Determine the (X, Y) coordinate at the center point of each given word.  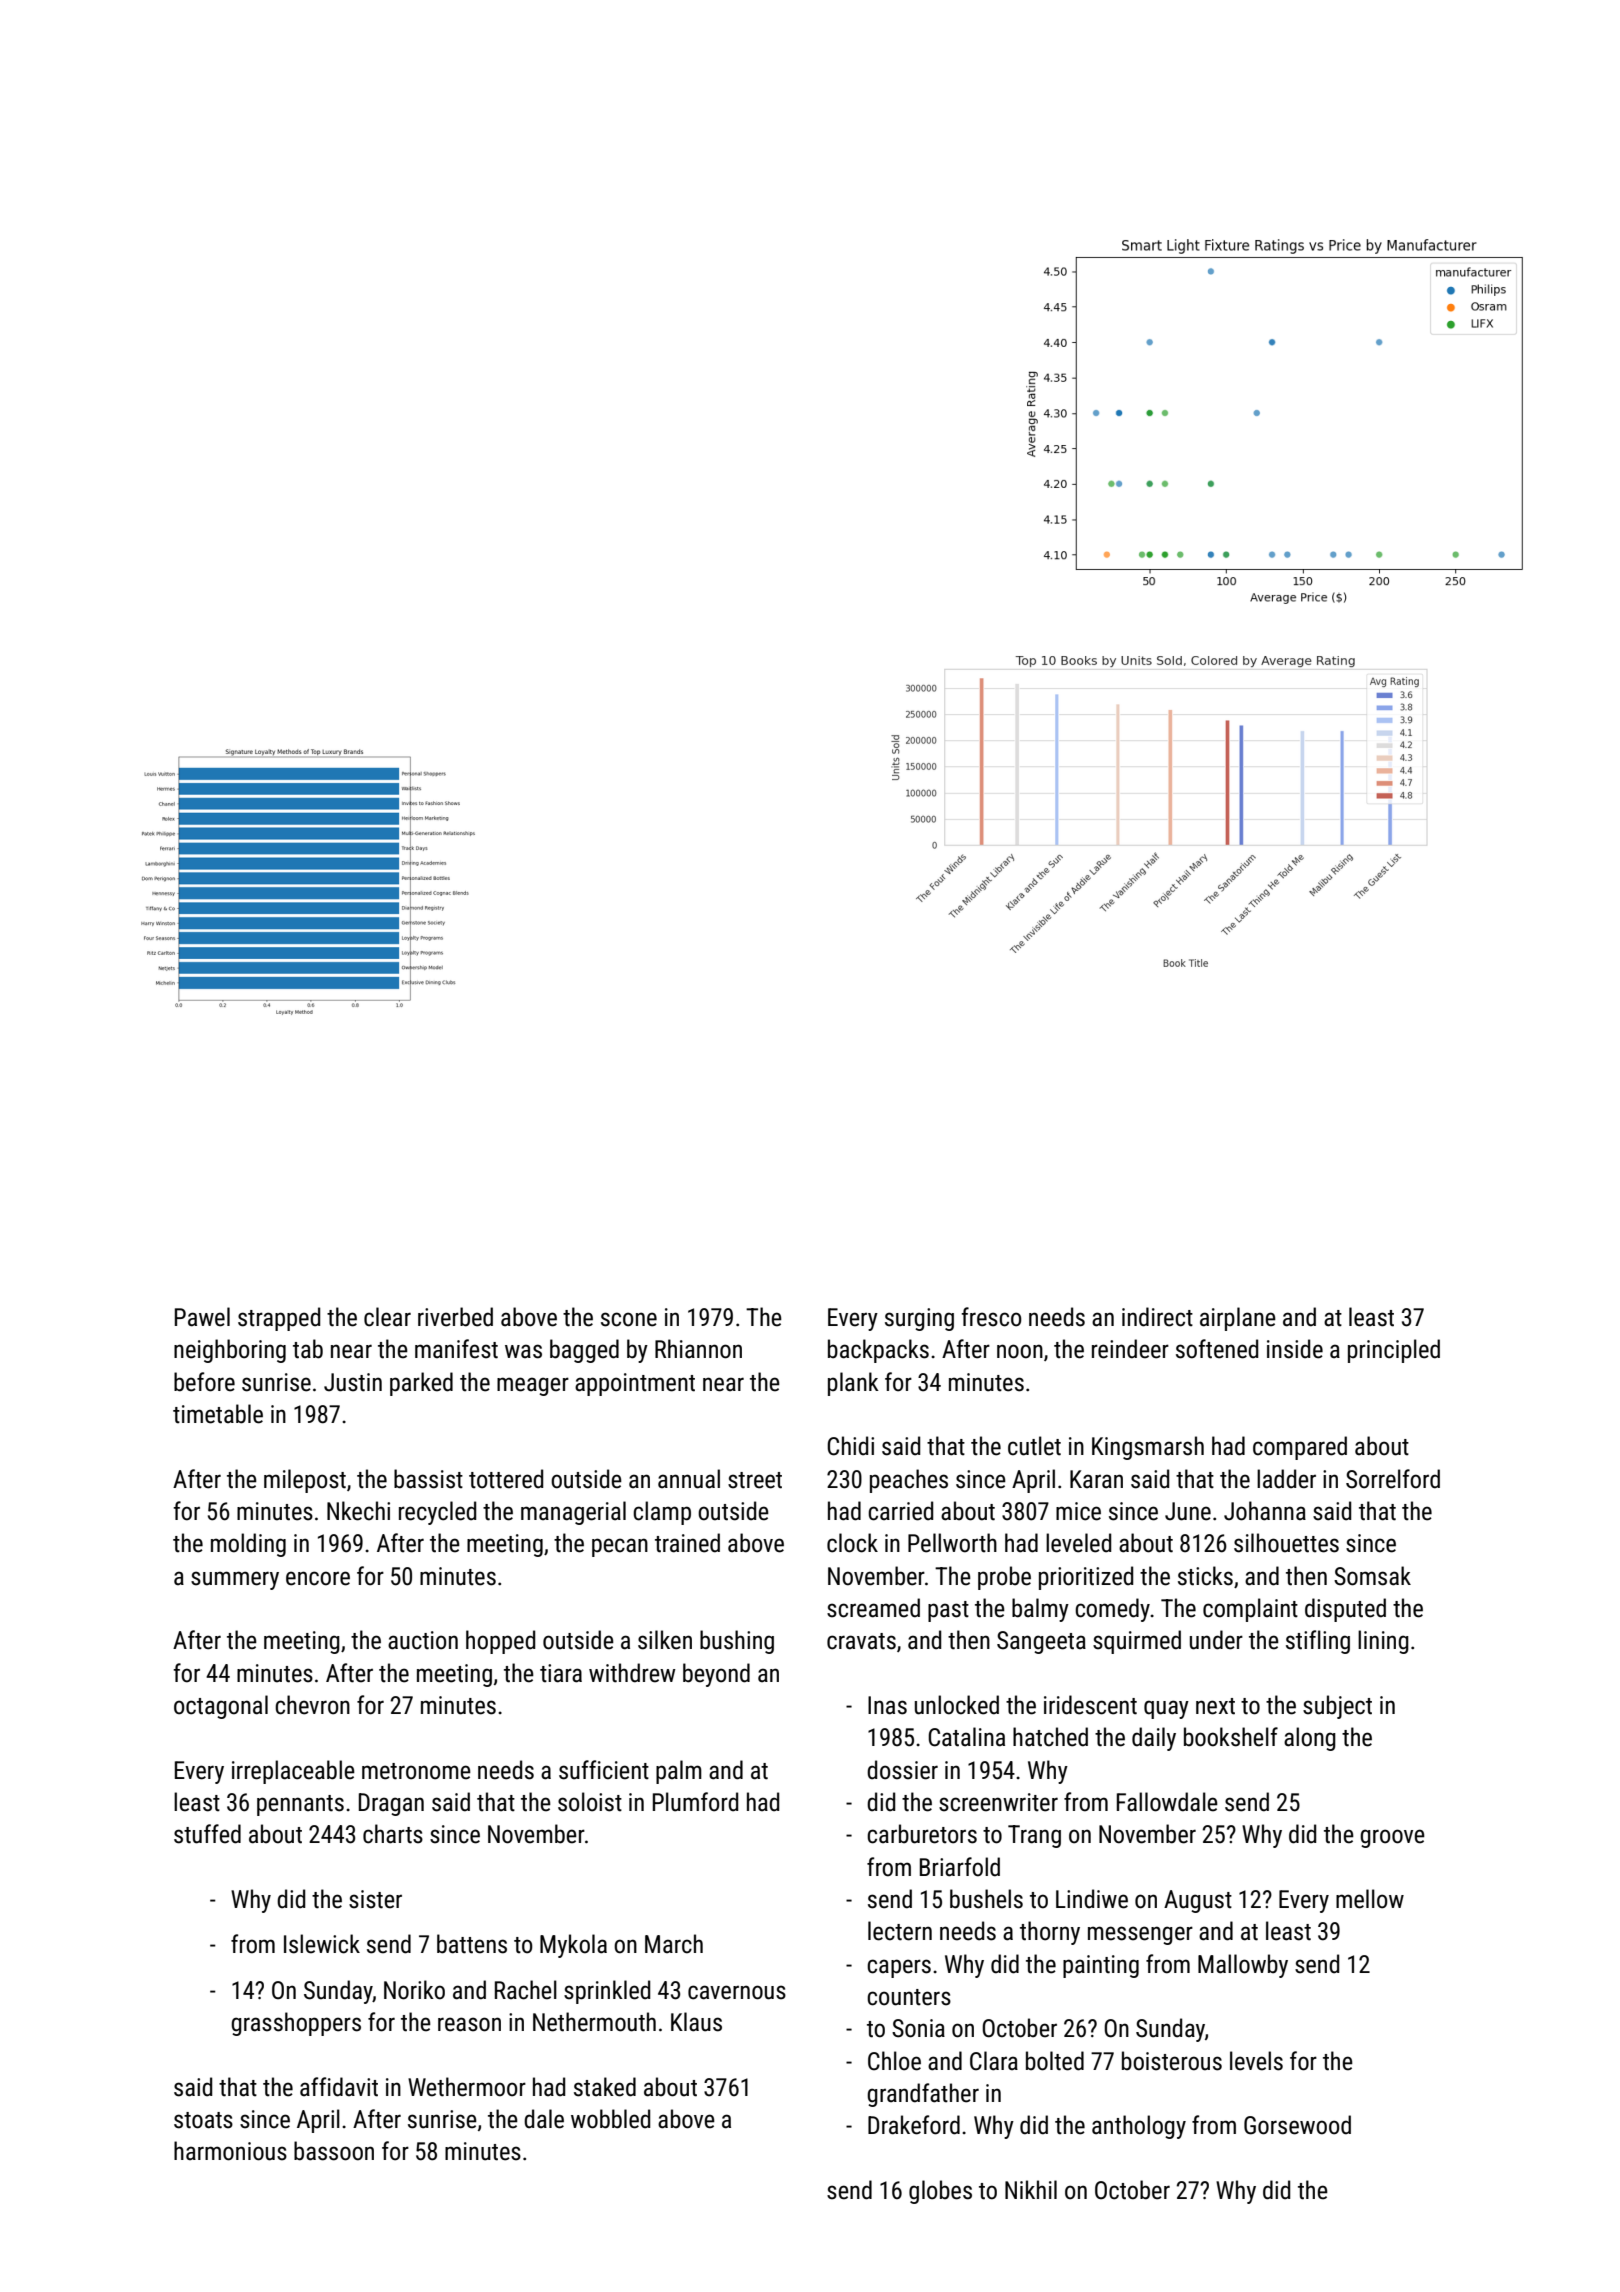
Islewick (322, 1944)
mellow (1370, 1899)
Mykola (573, 1946)
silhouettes (1286, 1543)
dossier (902, 1770)
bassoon (334, 2151)
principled (1394, 1351)
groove (1392, 1838)
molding (248, 1545)
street (755, 1480)
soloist (590, 1802)
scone (629, 1319)
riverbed (455, 1317)
